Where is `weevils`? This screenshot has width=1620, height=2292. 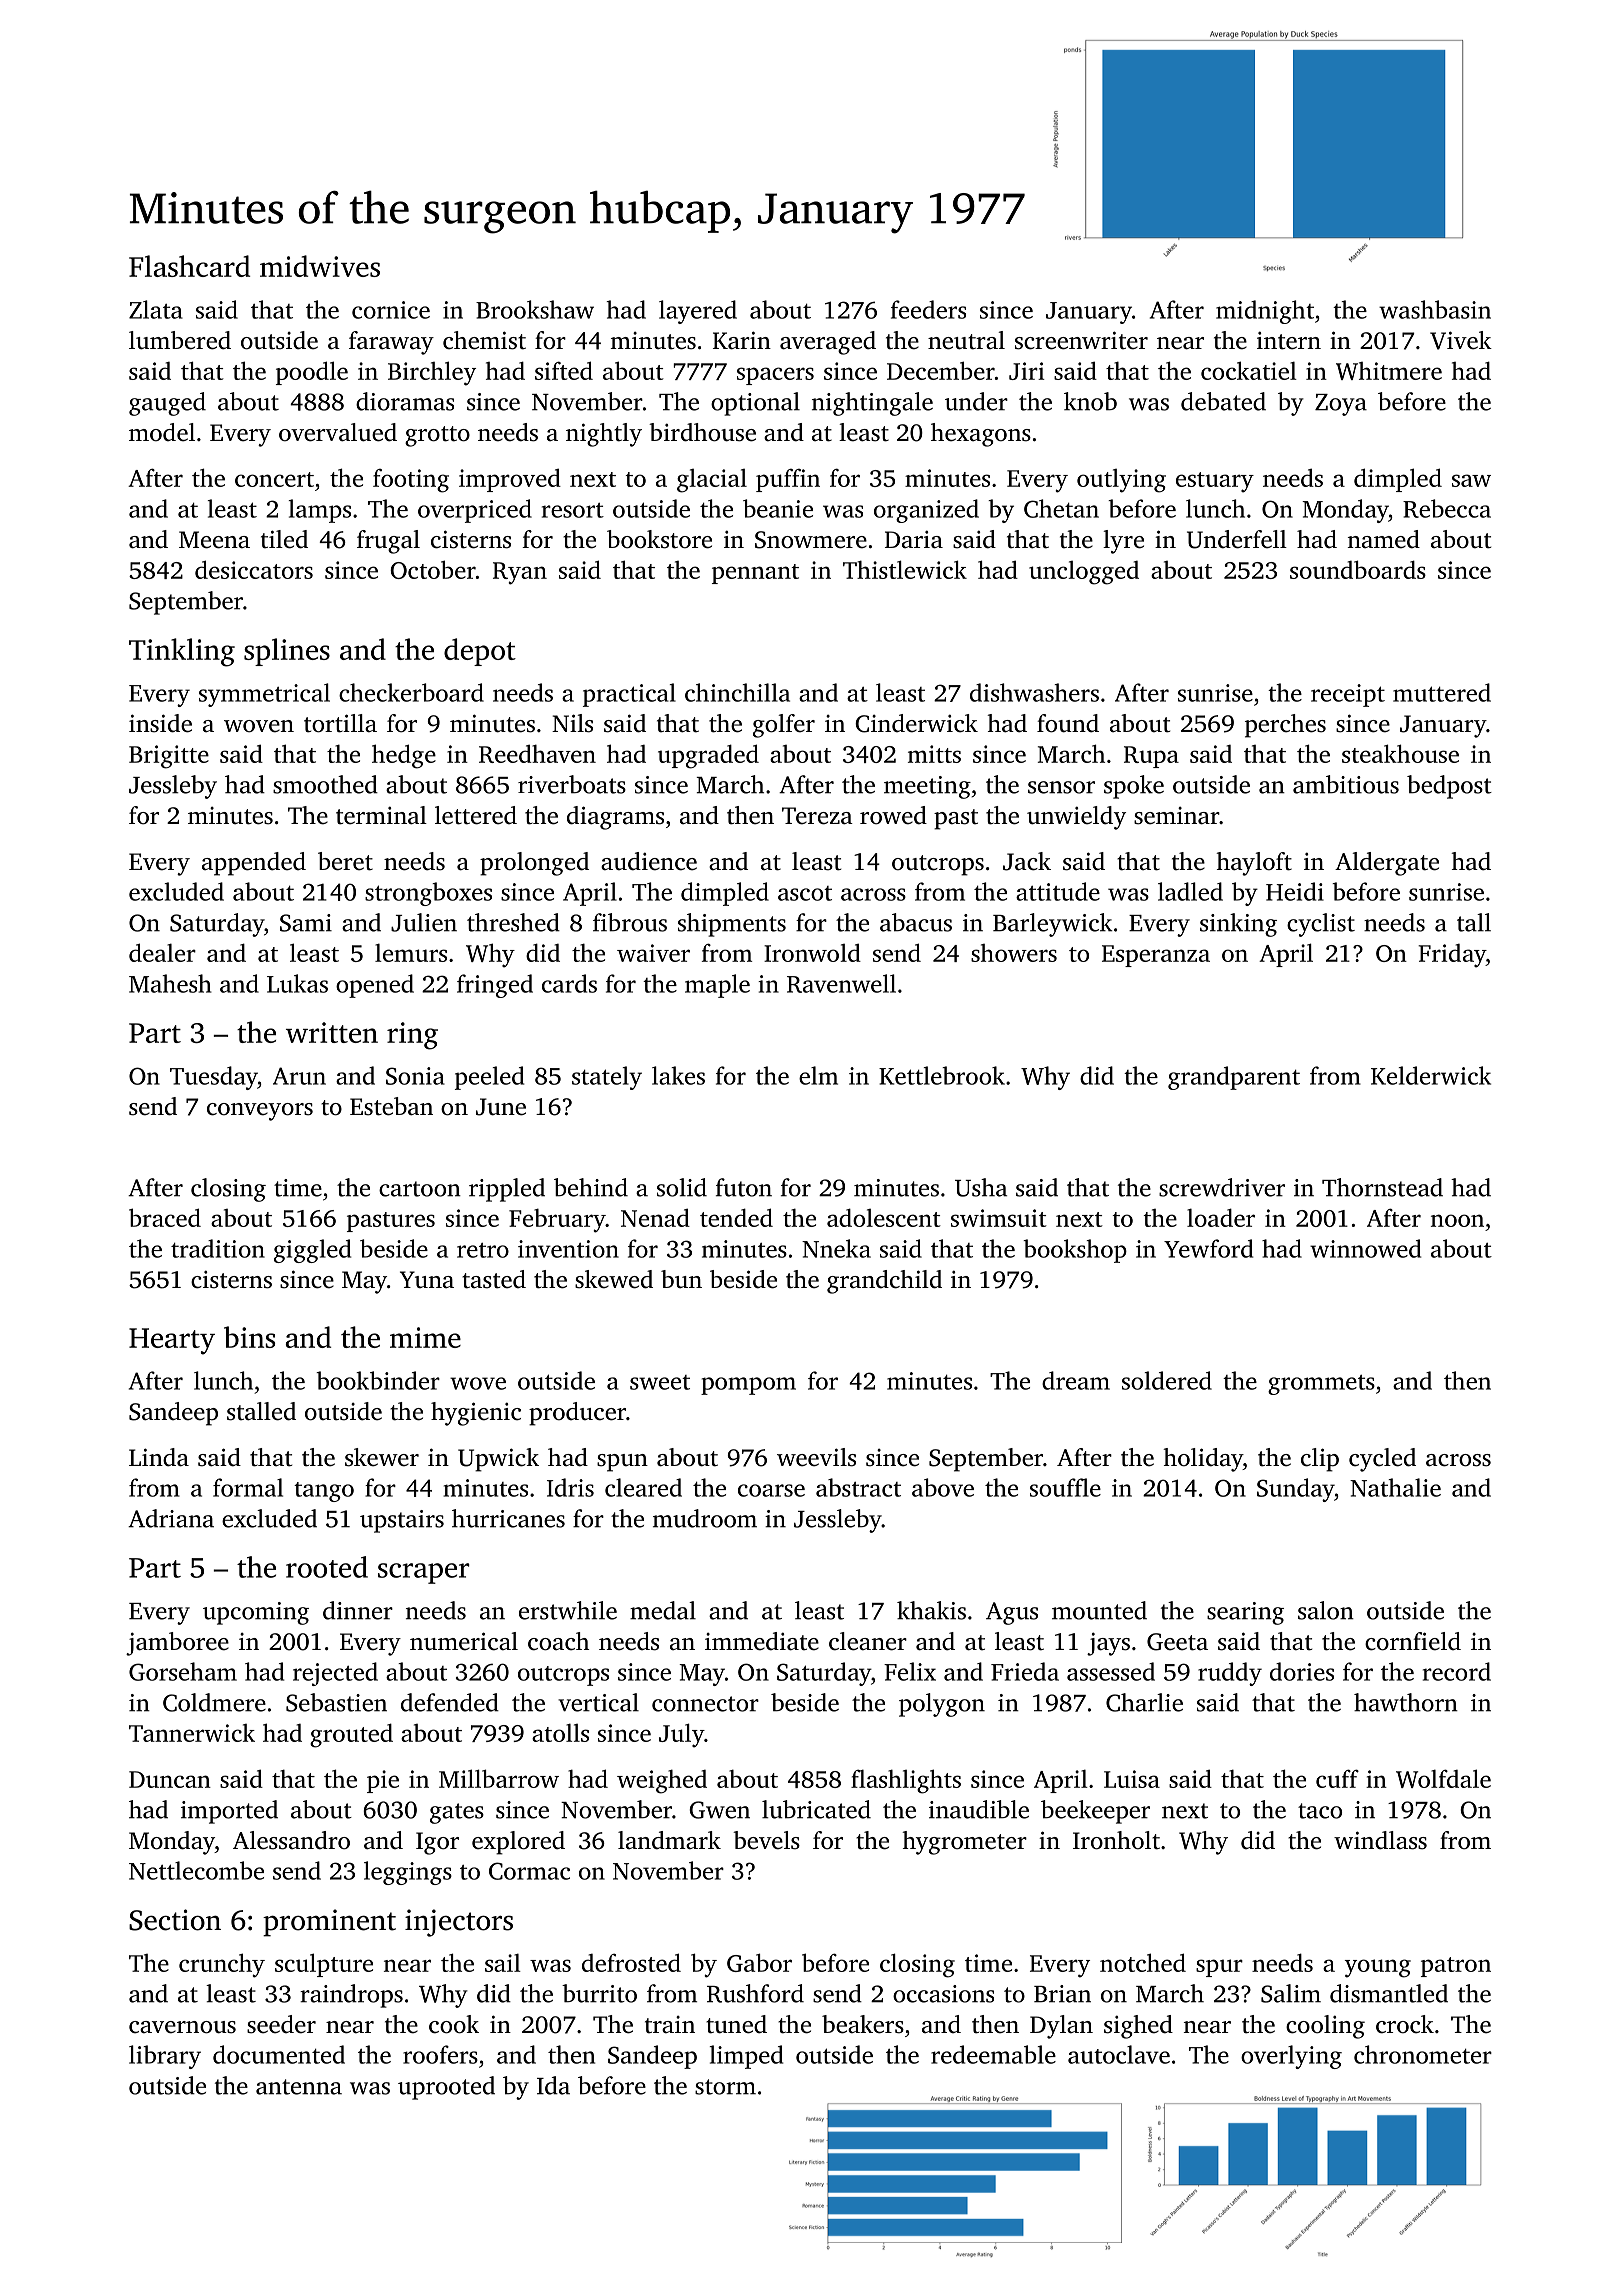
weevils is located at coordinates (816, 1457).
